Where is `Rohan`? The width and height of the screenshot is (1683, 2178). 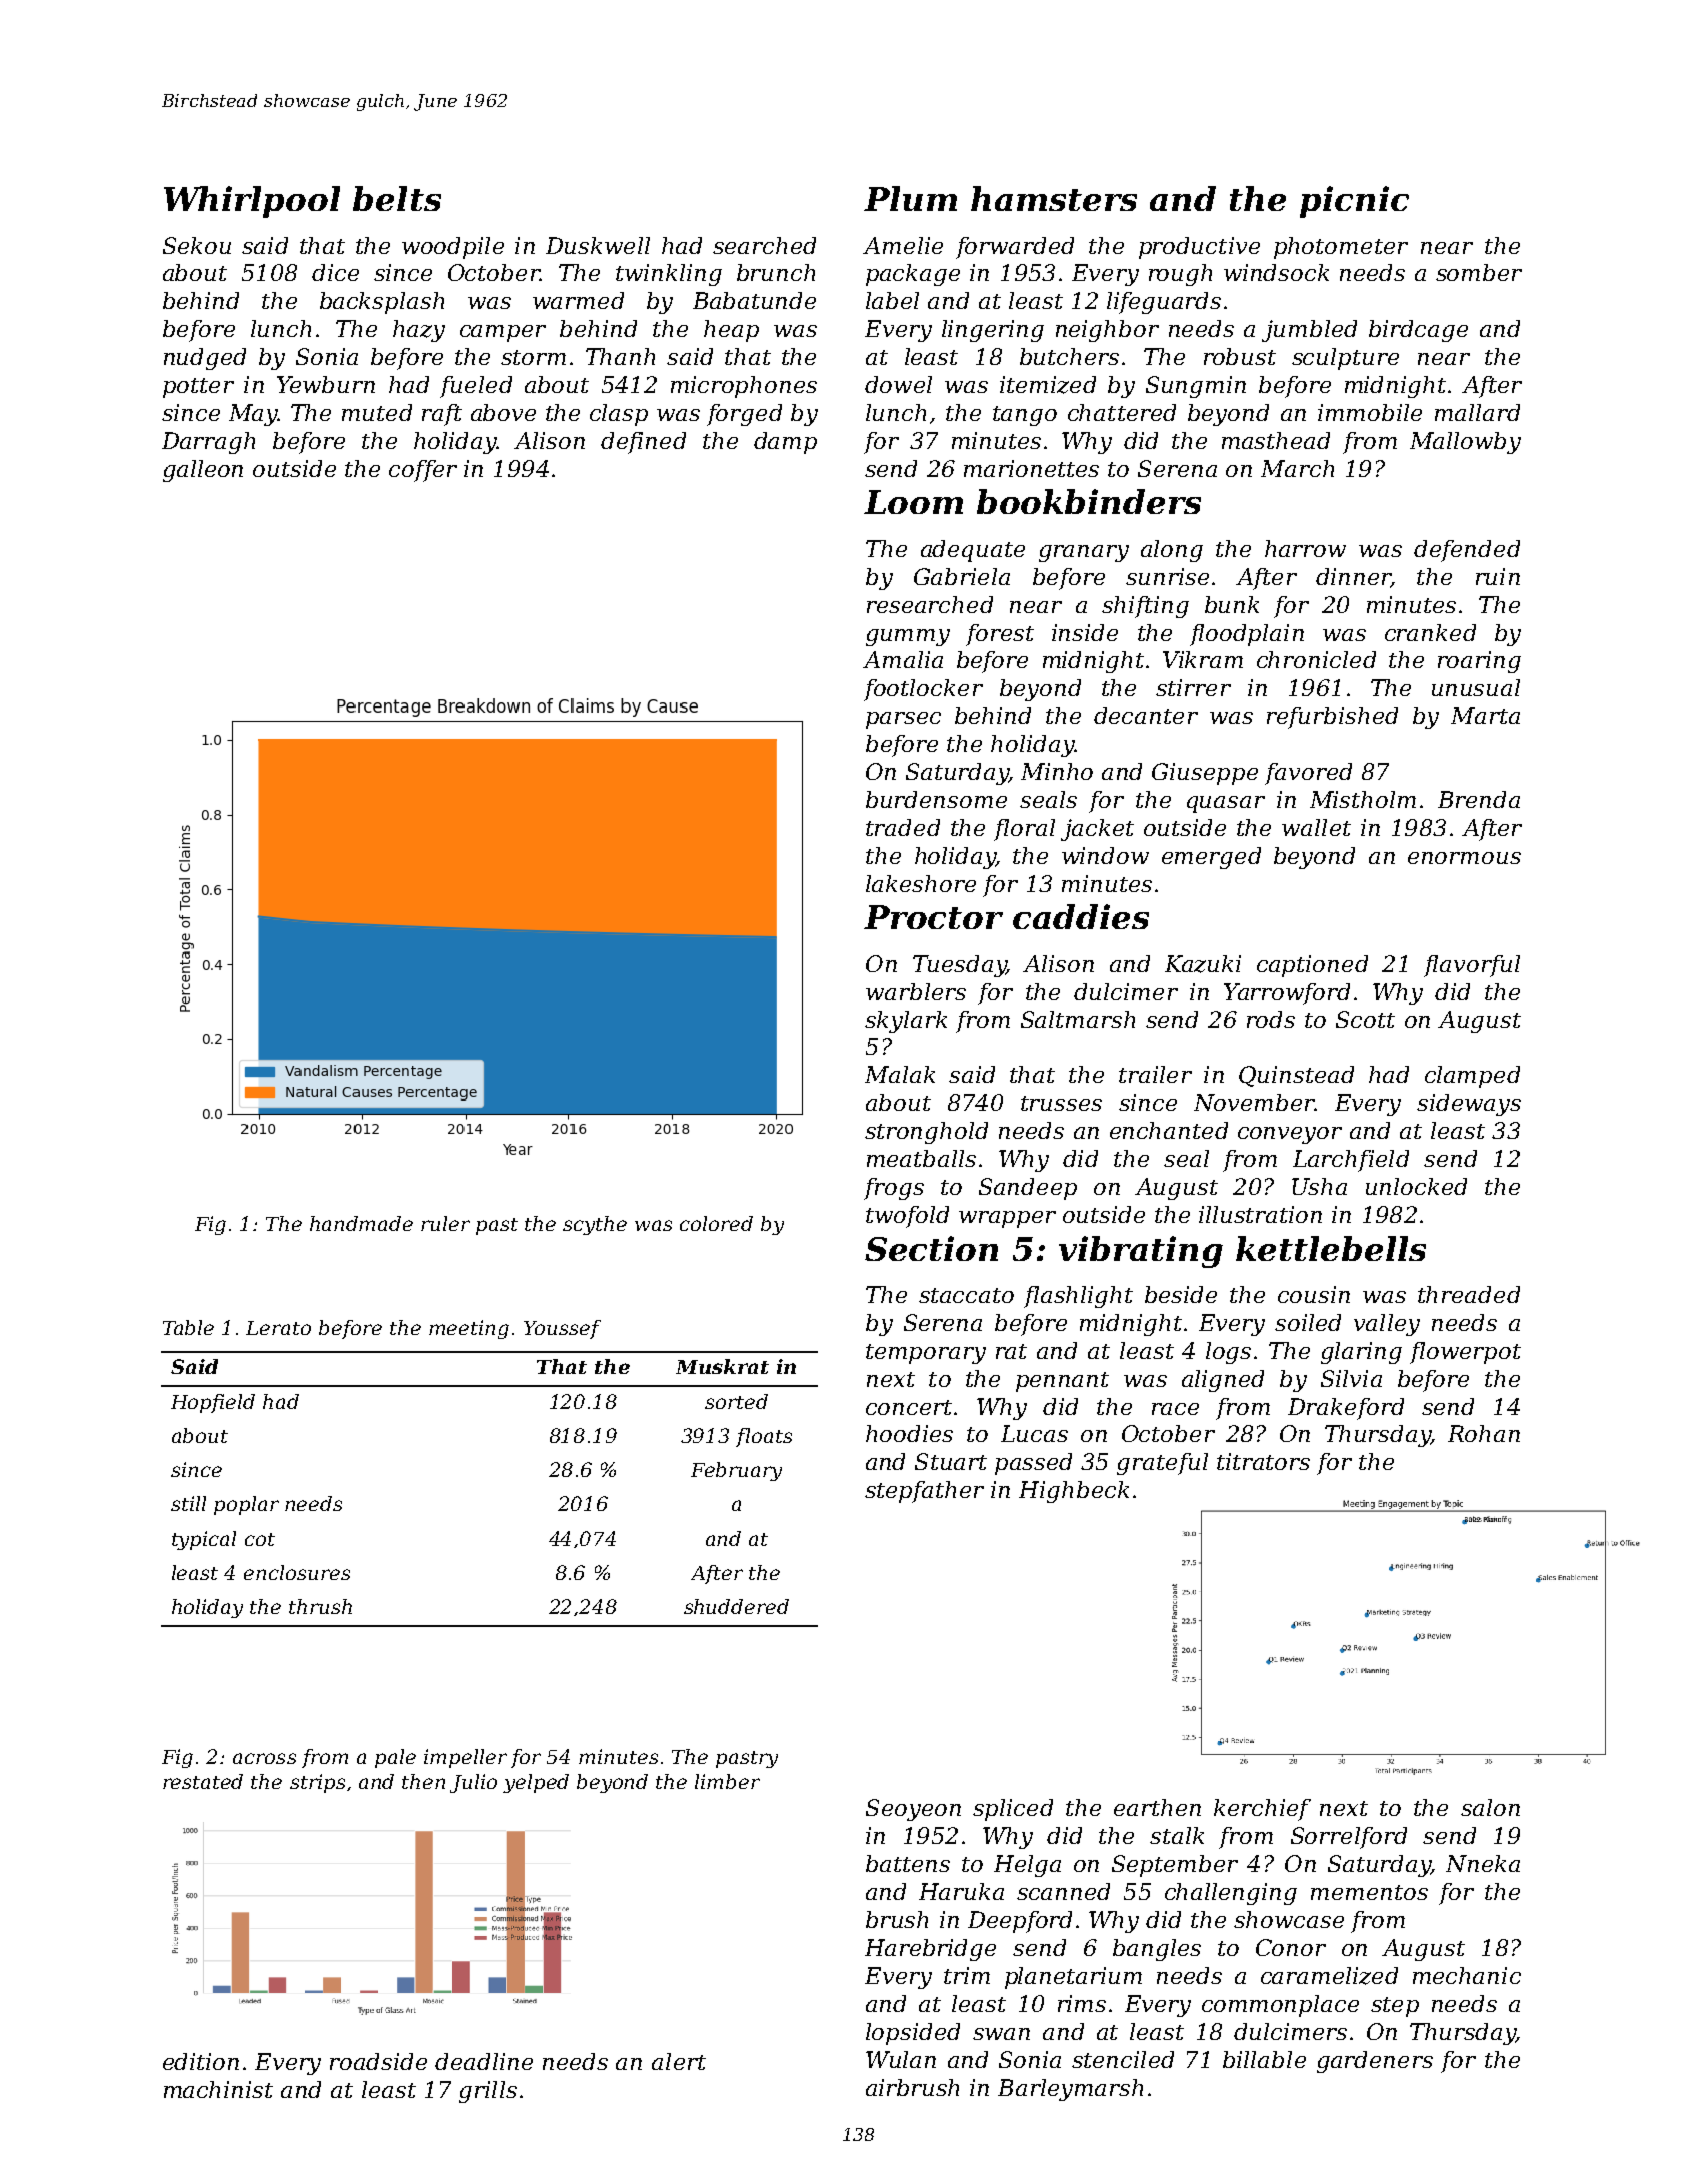 Rohan is located at coordinates (1484, 1433).
